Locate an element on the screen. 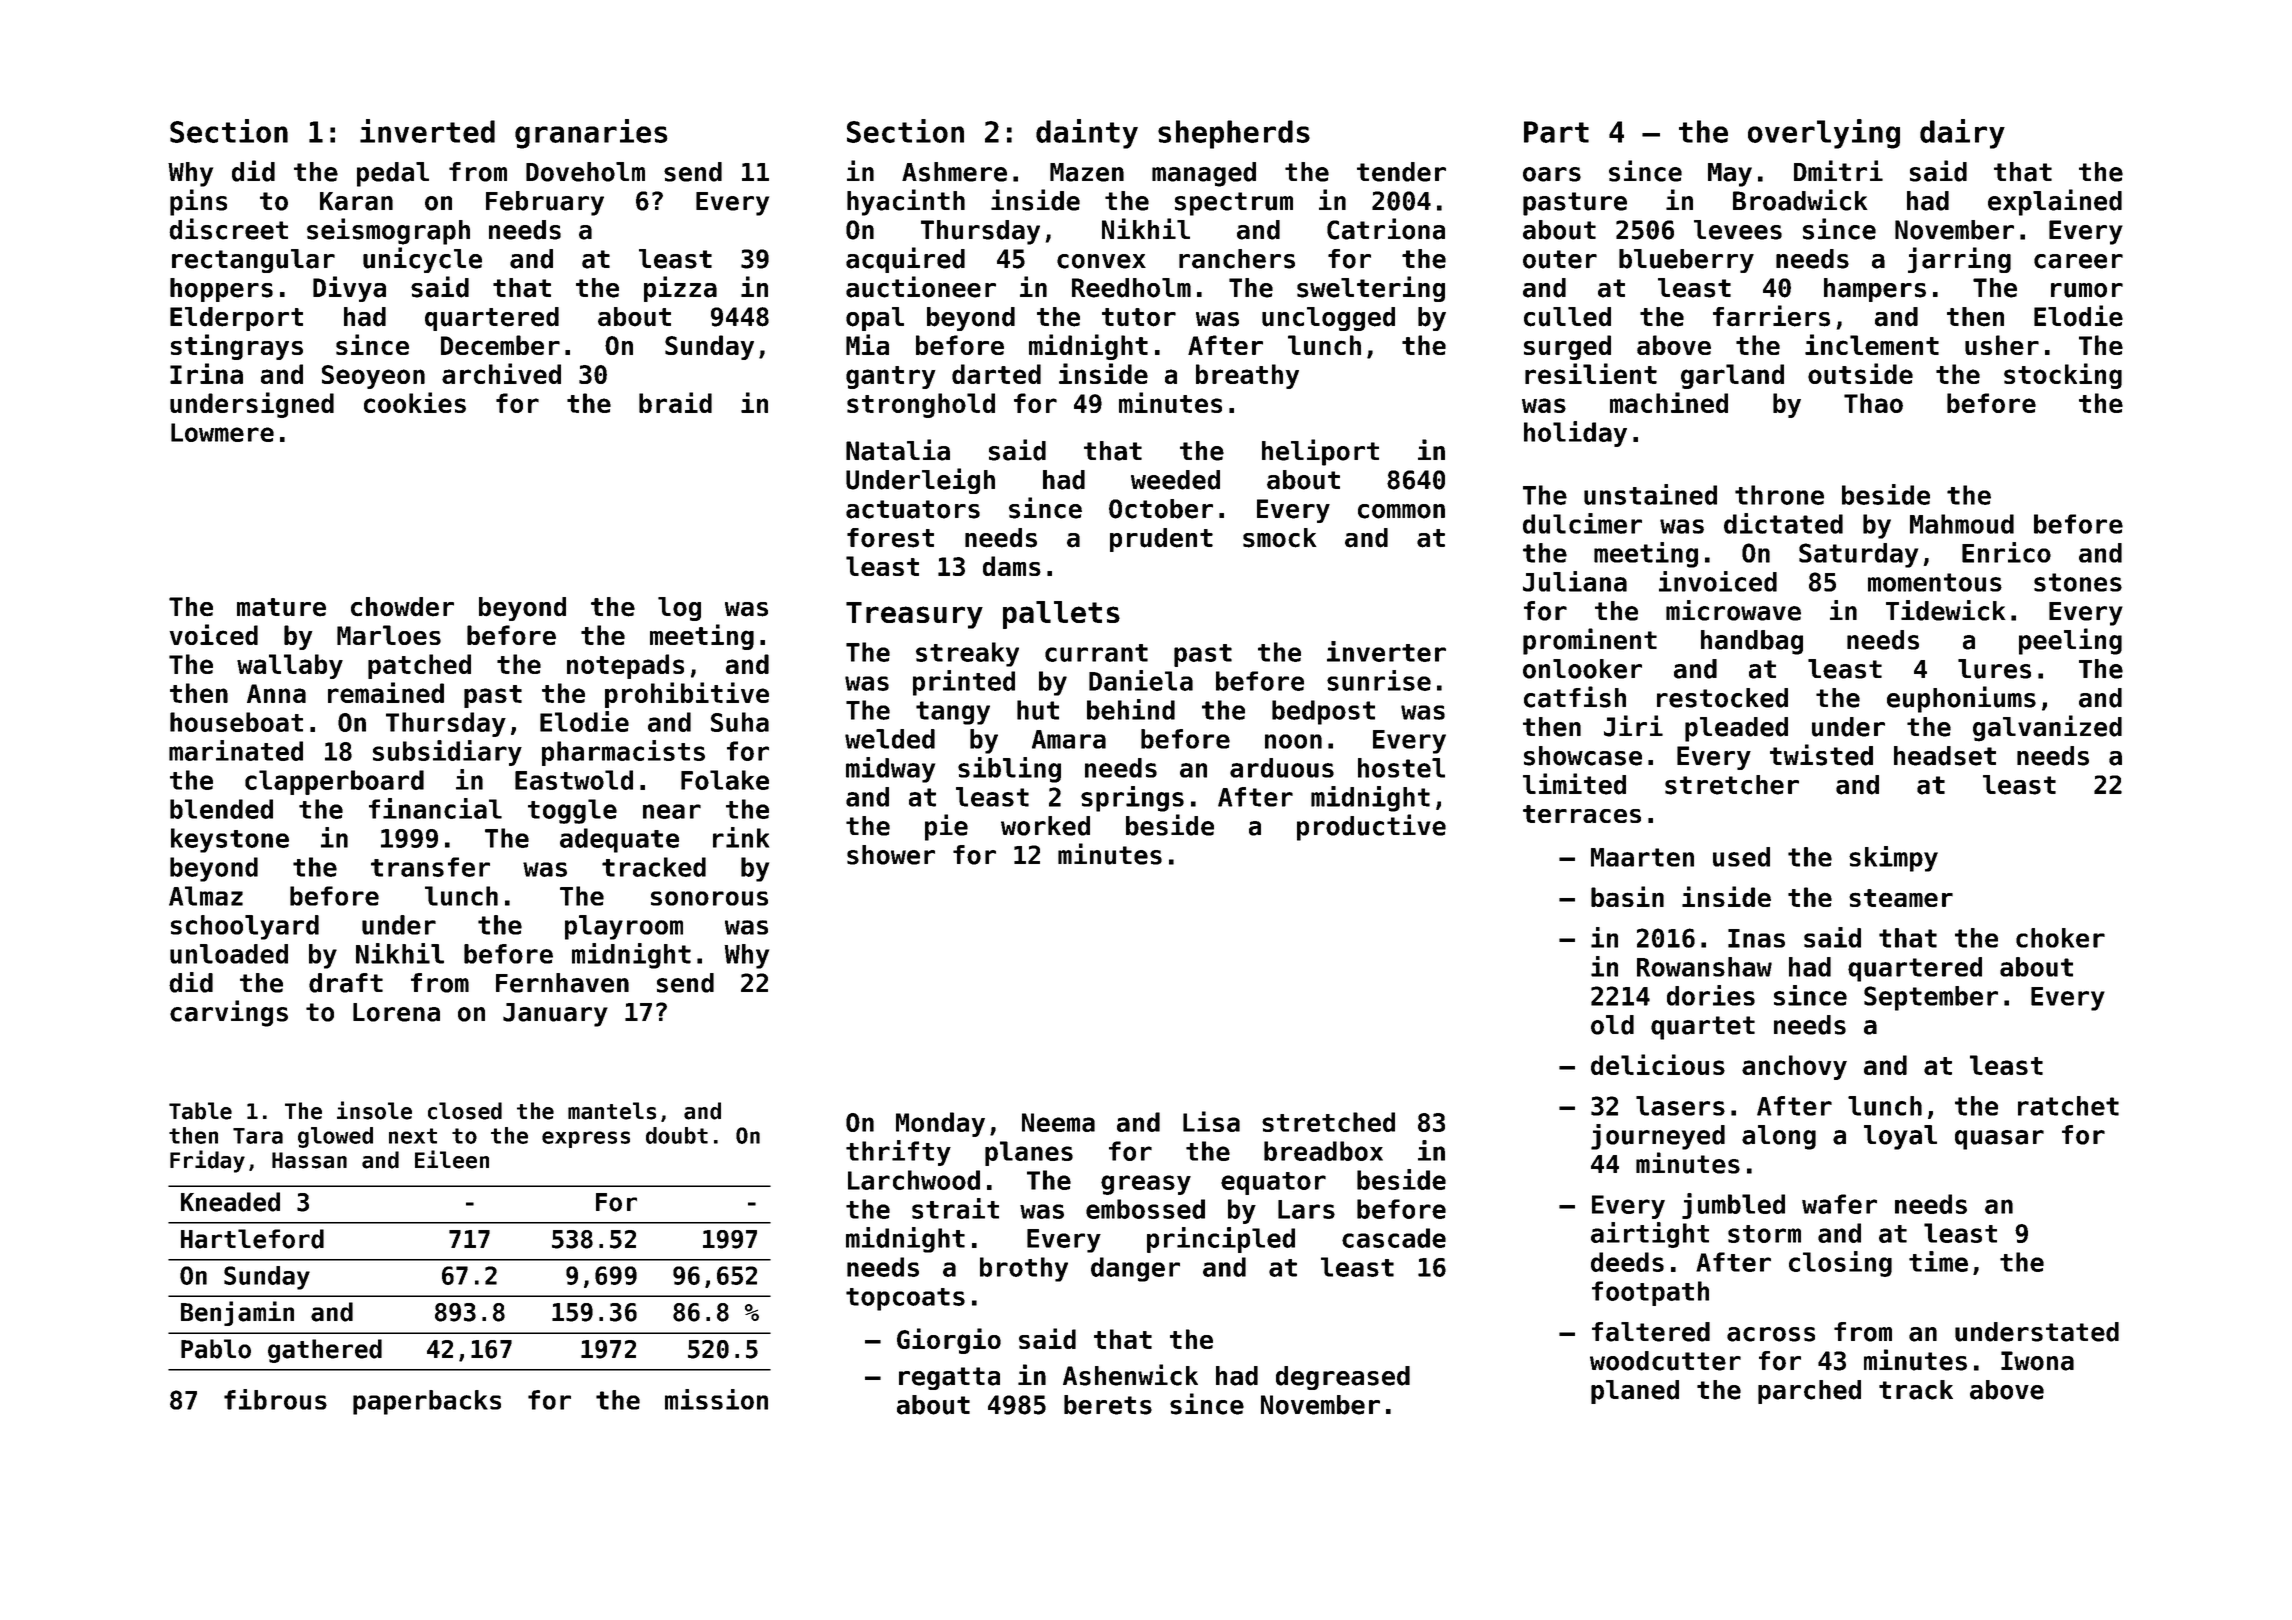 This screenshot has width=2292, height=1620. worked is located at coordinates (1045, 826).
